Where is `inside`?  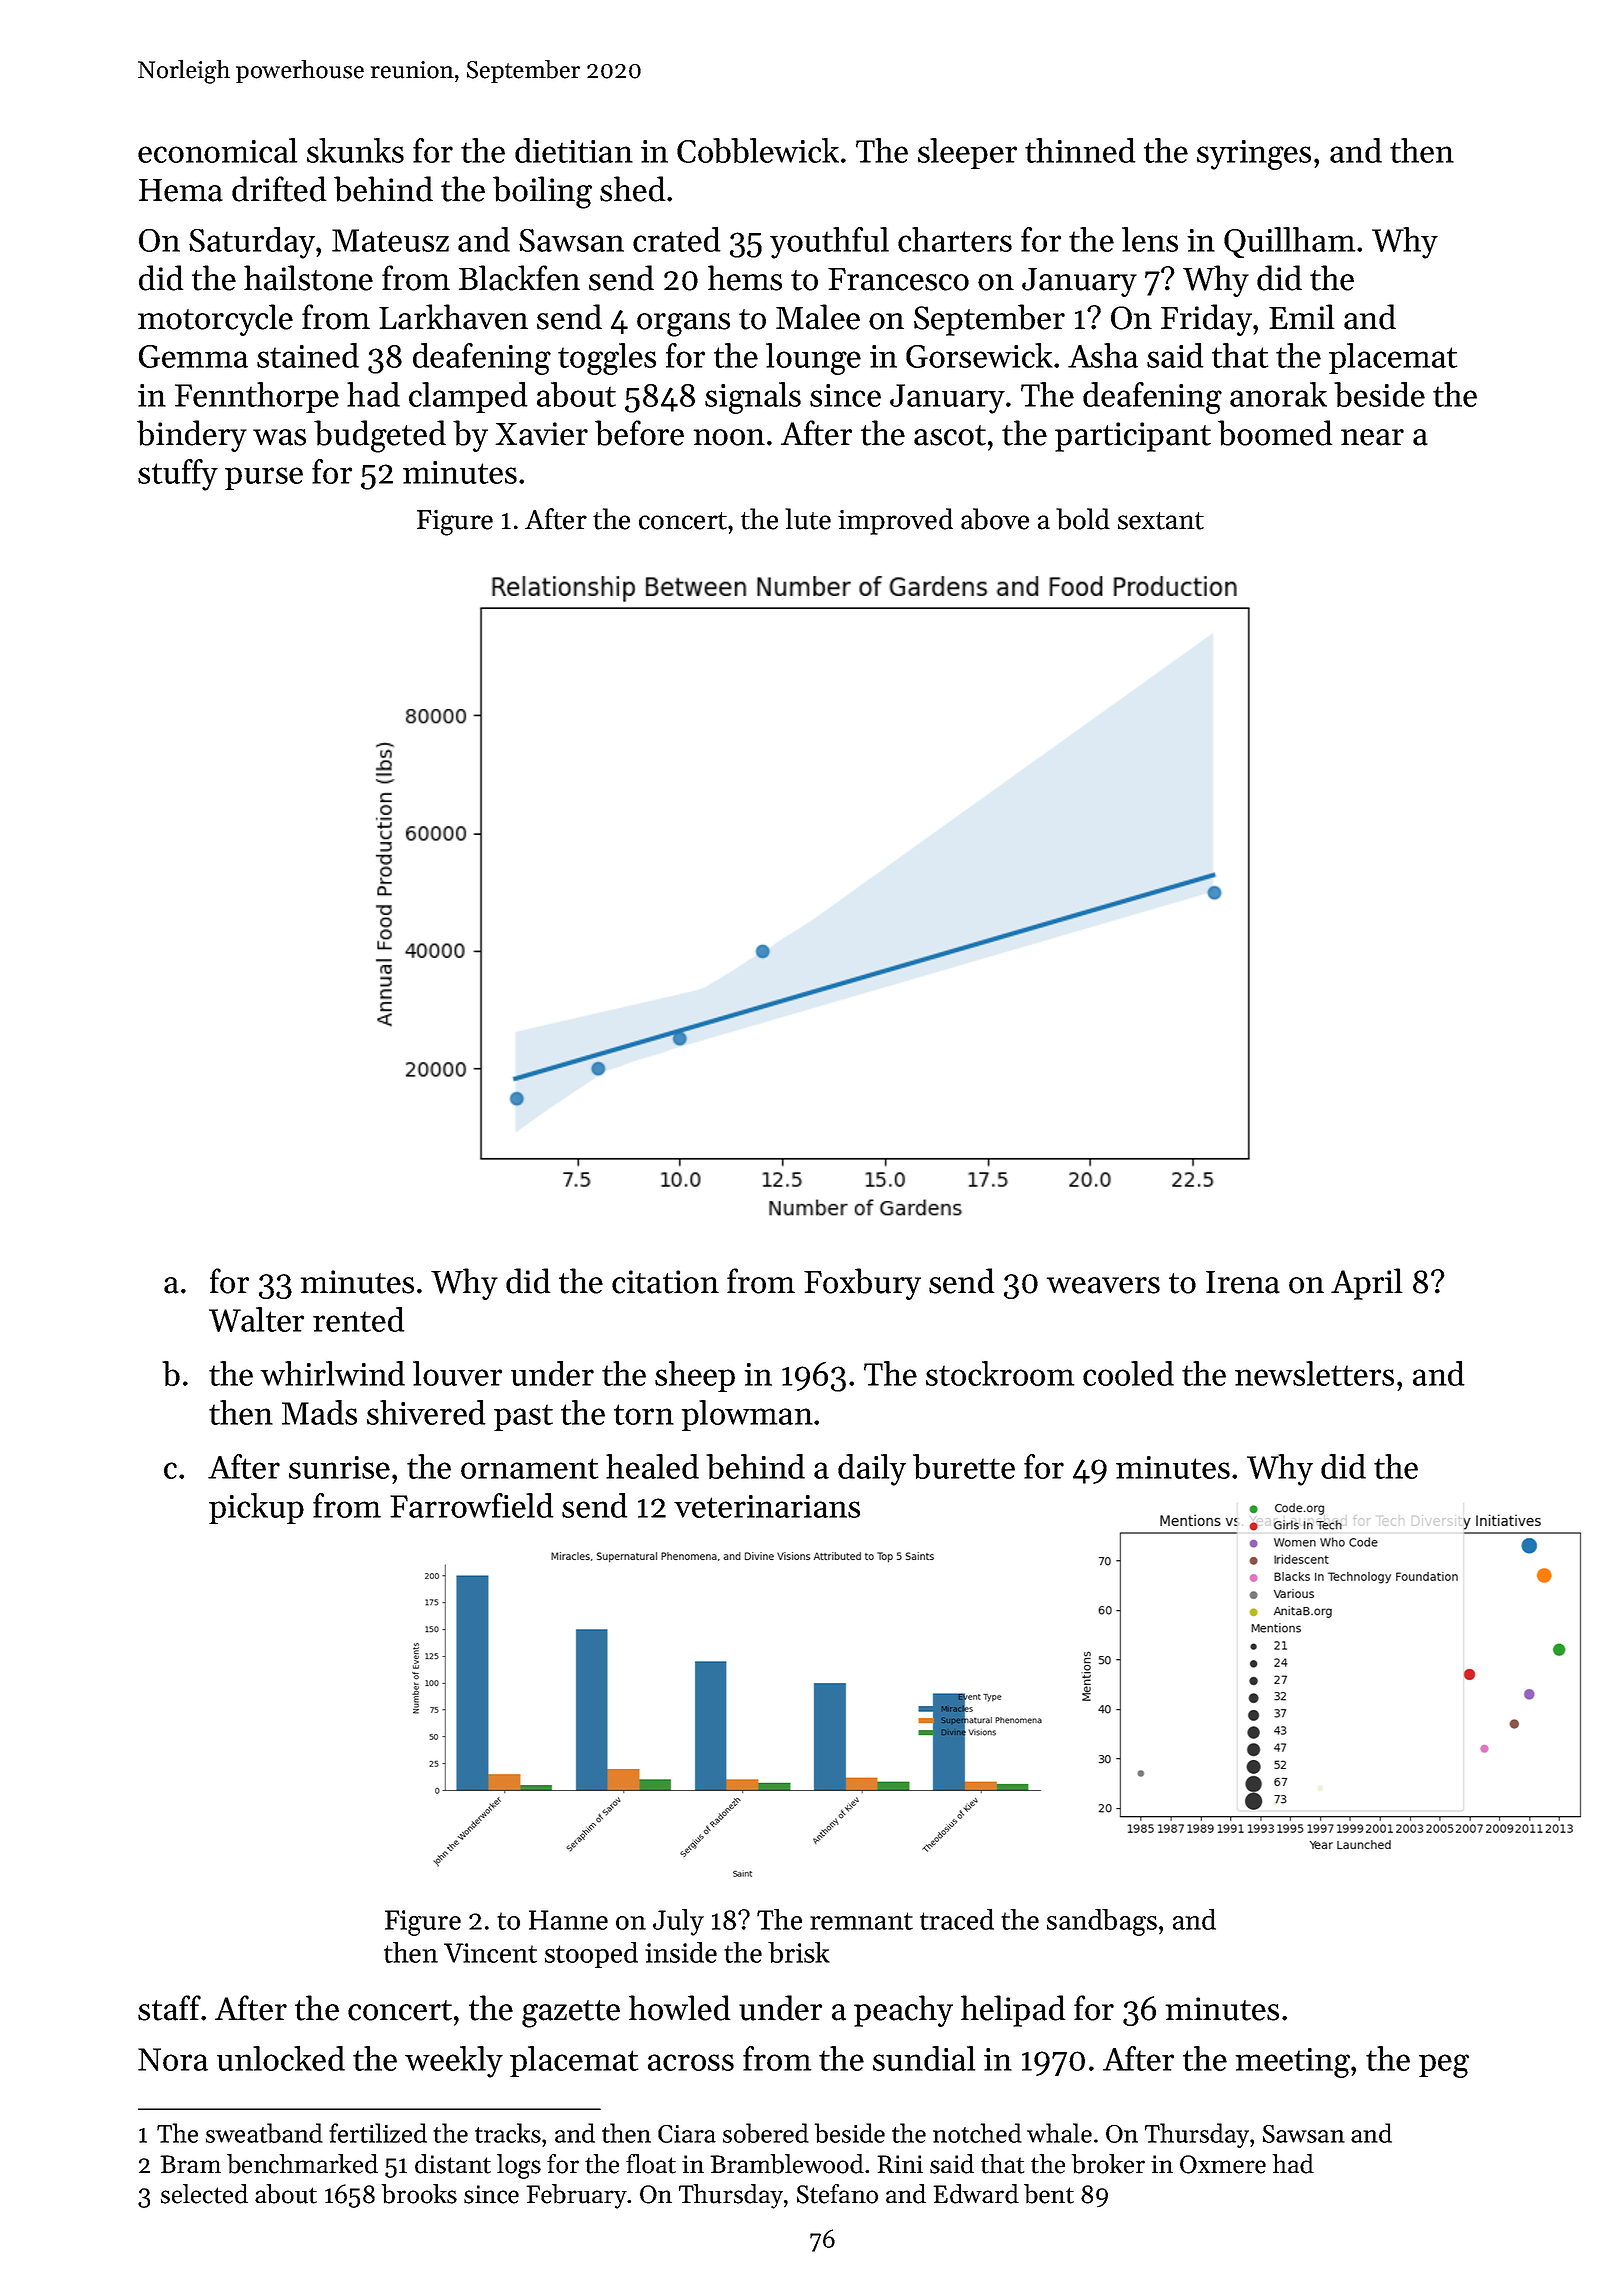
inside is located at coordinates (681, 1952).
